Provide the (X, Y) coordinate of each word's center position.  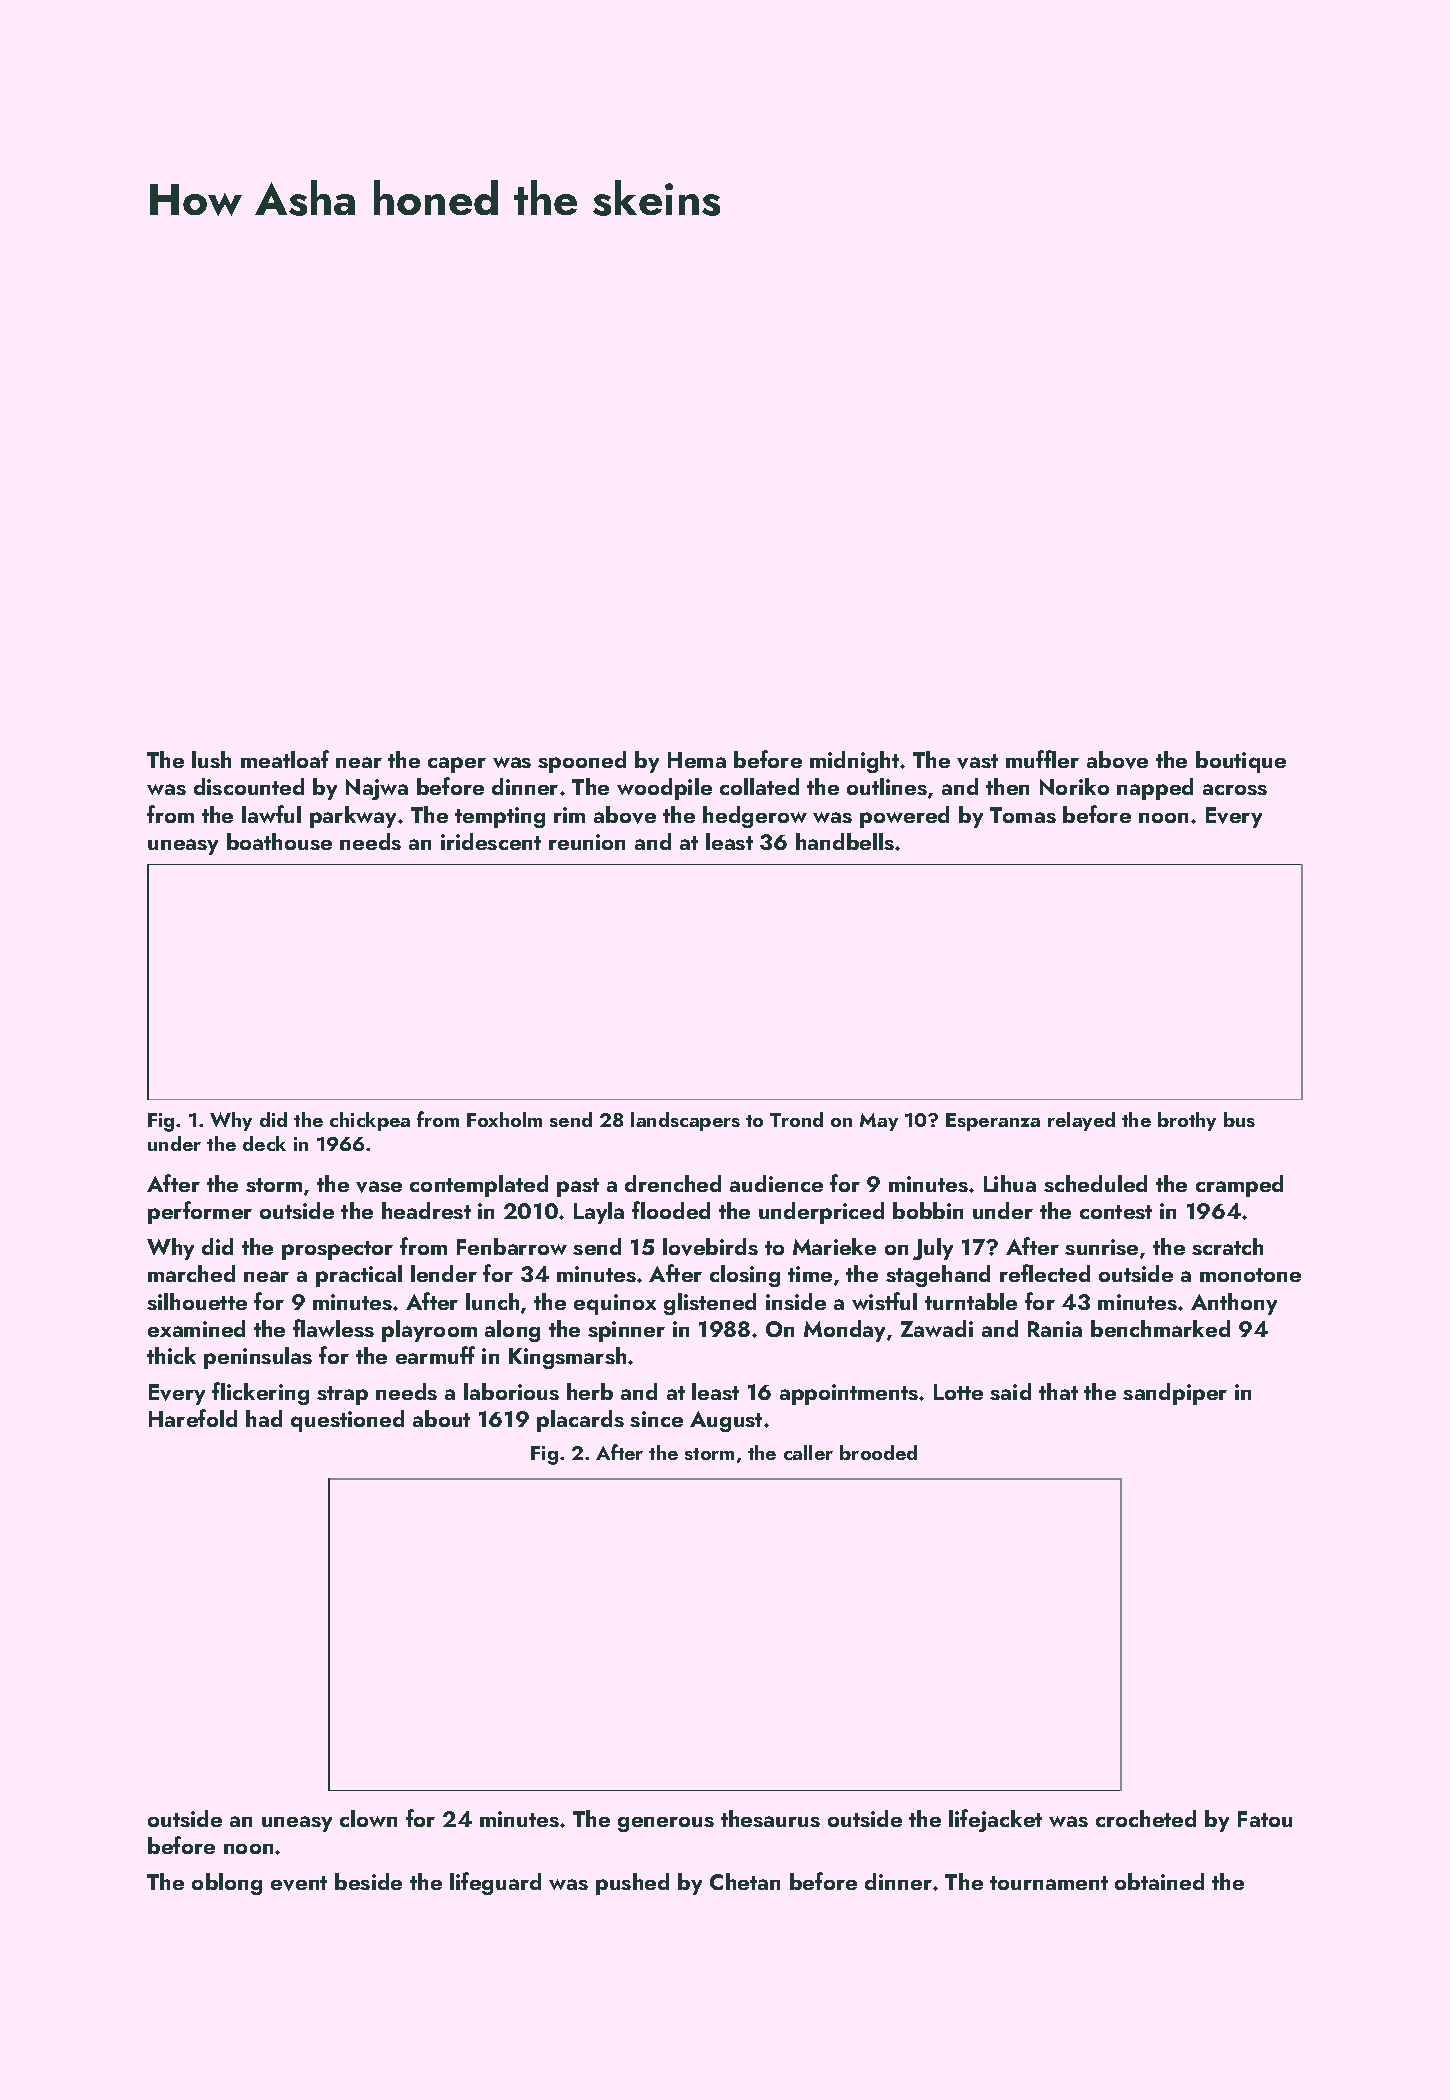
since (656, 1419)
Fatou (1265, 1819)
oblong (227, 1884)
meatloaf (285, 759)
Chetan (745, 1881)
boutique (1241, 762)
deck (264, 1143)
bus (1239, 1119)
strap (342, 1395)
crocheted (1146, 1818)
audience (776, 1183)
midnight (854, 762)
